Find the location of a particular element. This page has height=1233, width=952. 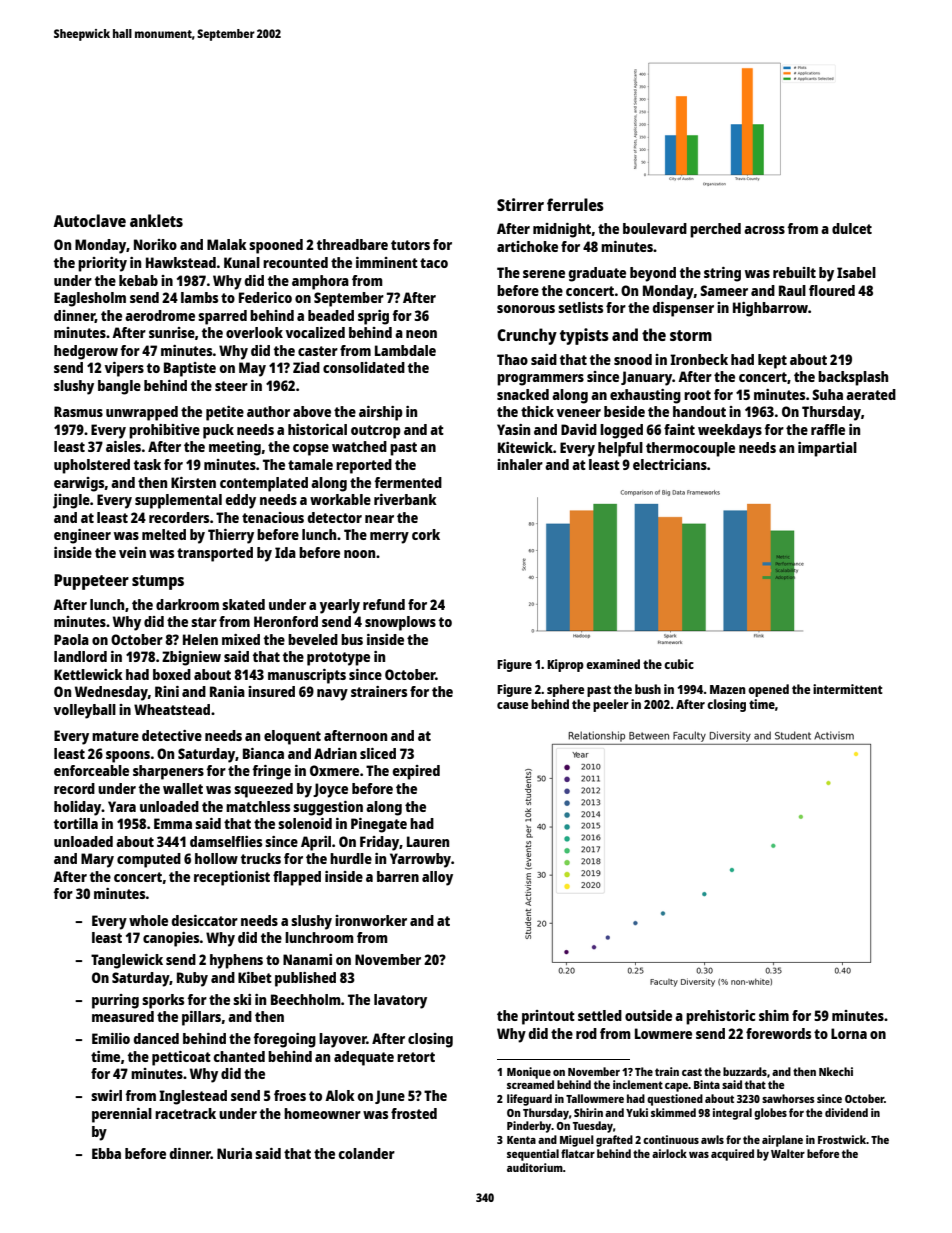

Kunal is located at coordinates (242, 262).
